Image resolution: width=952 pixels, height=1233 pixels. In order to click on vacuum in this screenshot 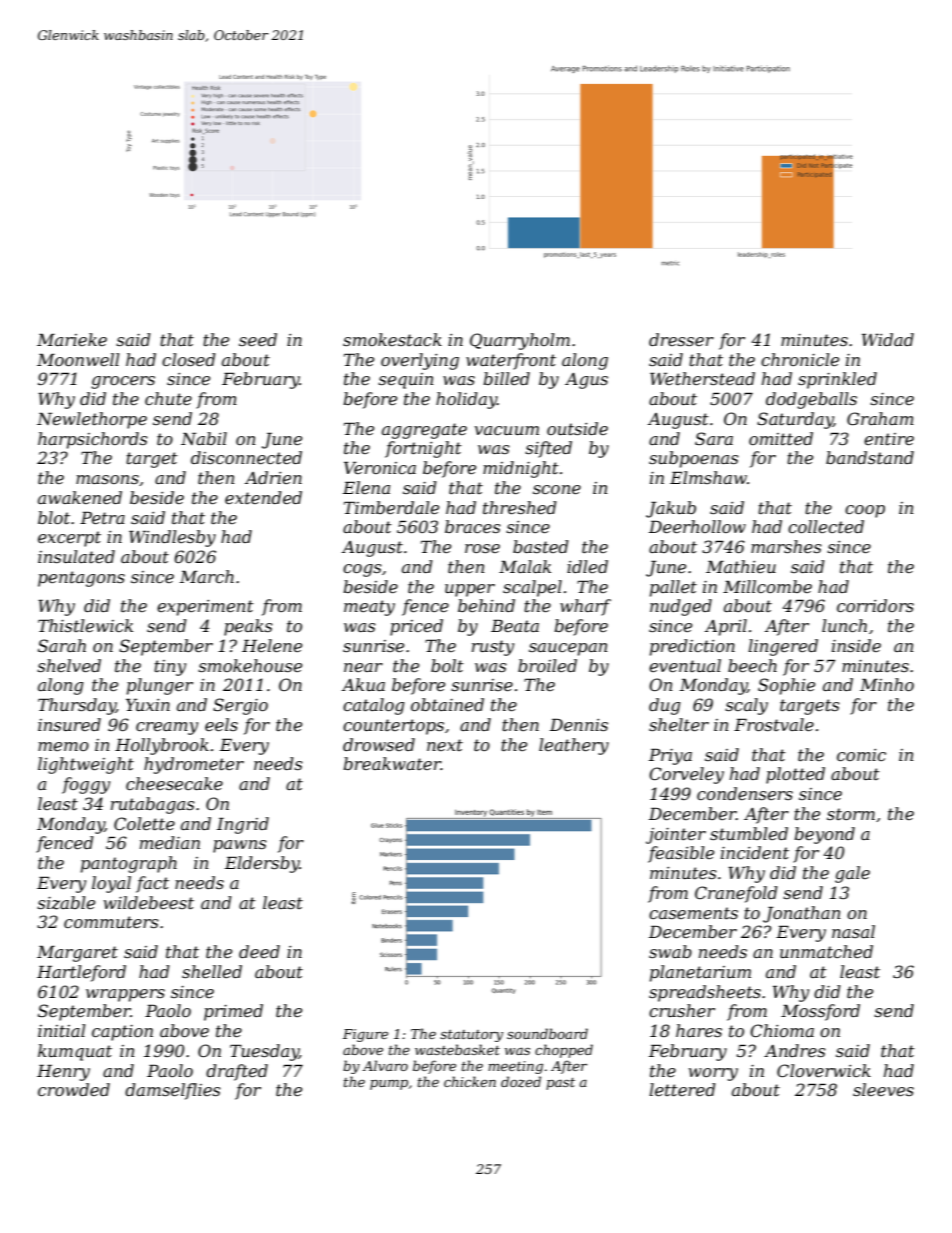, I will do `click(507, 430)`.
